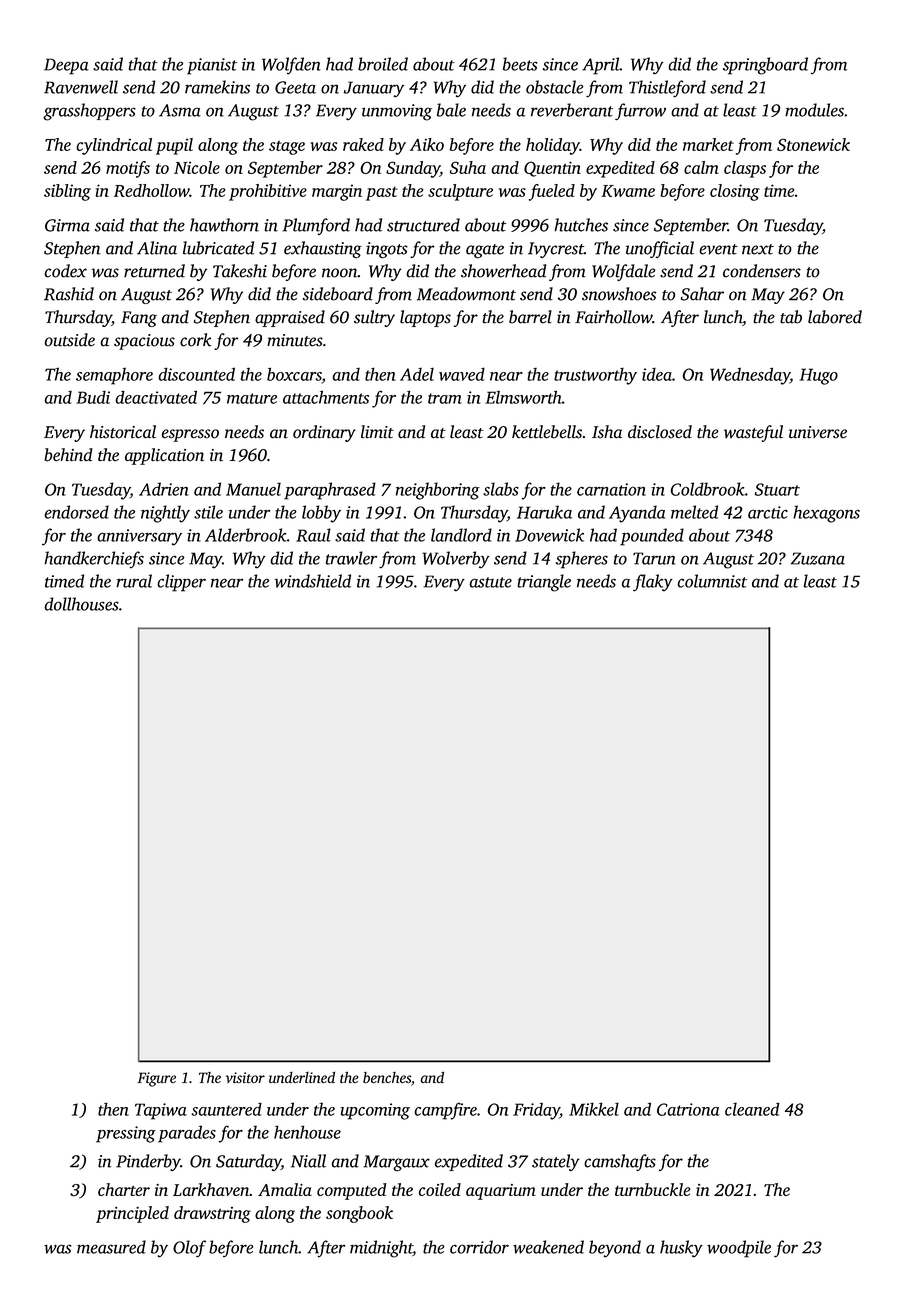 This screenshot has height=1316, width=908. What do you see at coordinates (313, 581) in the screenshot?
I see `windshield` at bounding box center [313, 581].
